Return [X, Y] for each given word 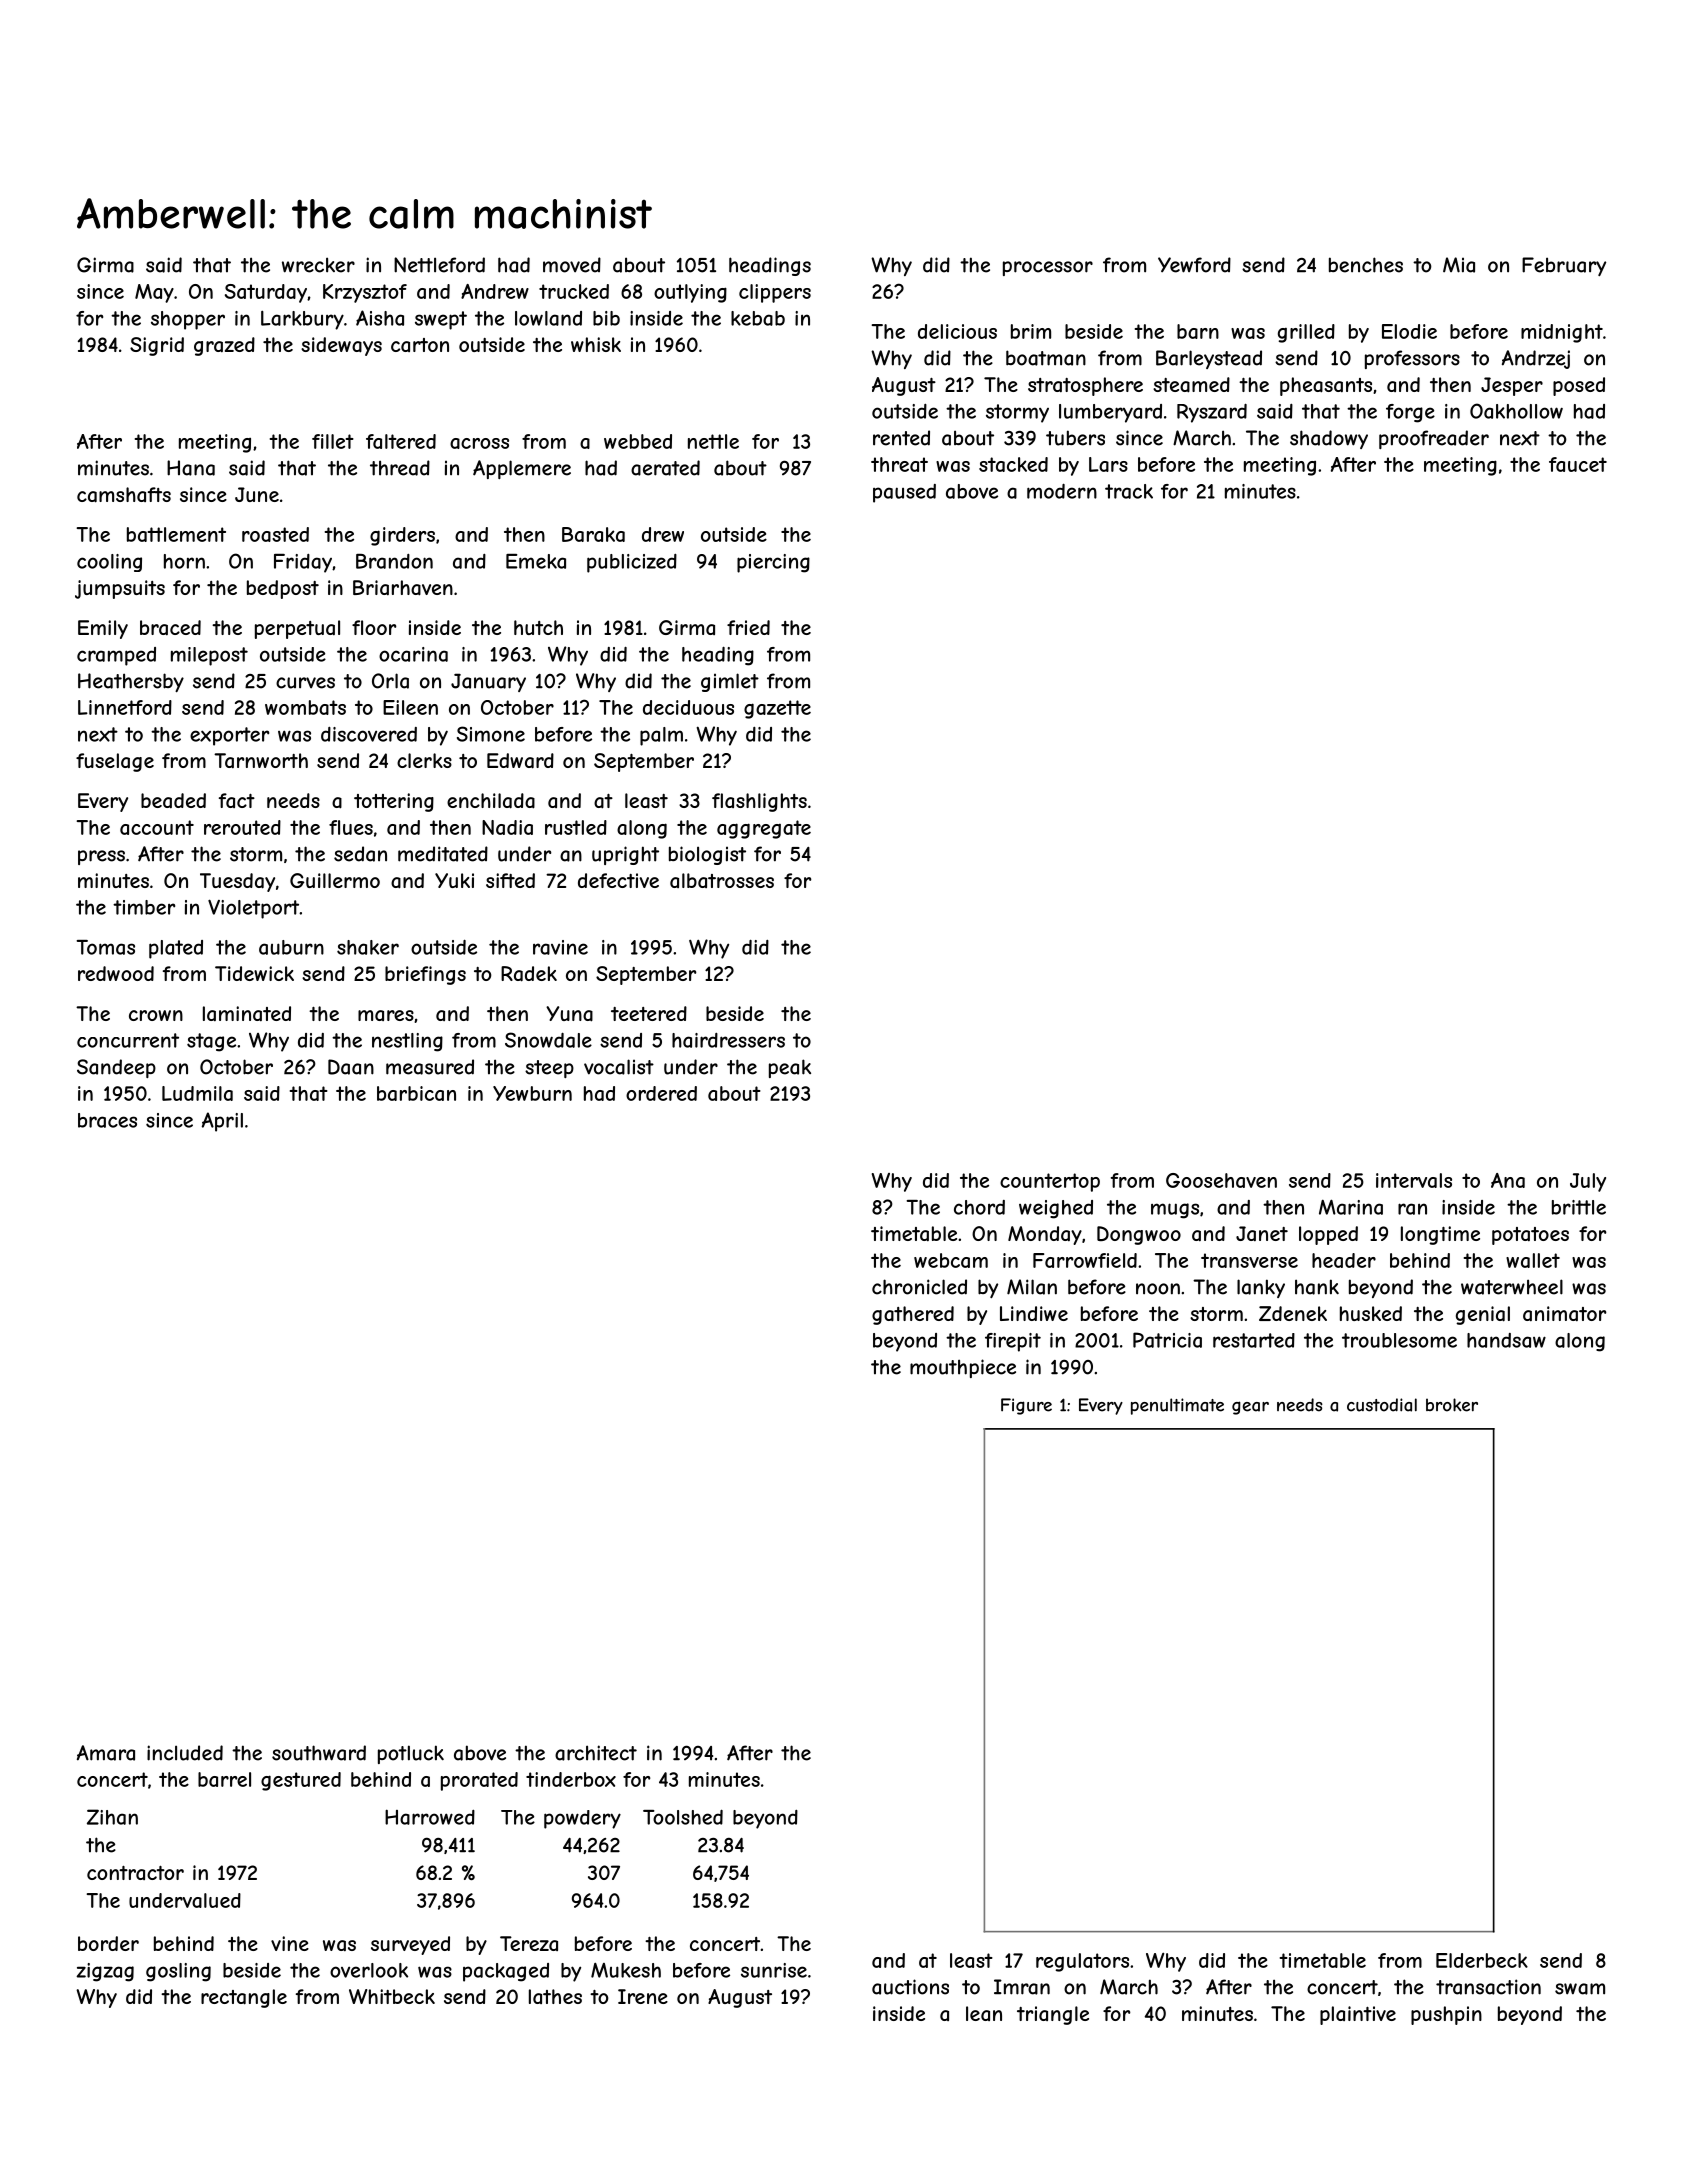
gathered [913, 1315]
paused [904, 493]
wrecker [318, 265]
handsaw [1506, 1340]
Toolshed [683, 1817]
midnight [1562, 333]
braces [107, 1120]
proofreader [1434, 439]
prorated [479, 1781]
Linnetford [125, 707]
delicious [957, 331]
